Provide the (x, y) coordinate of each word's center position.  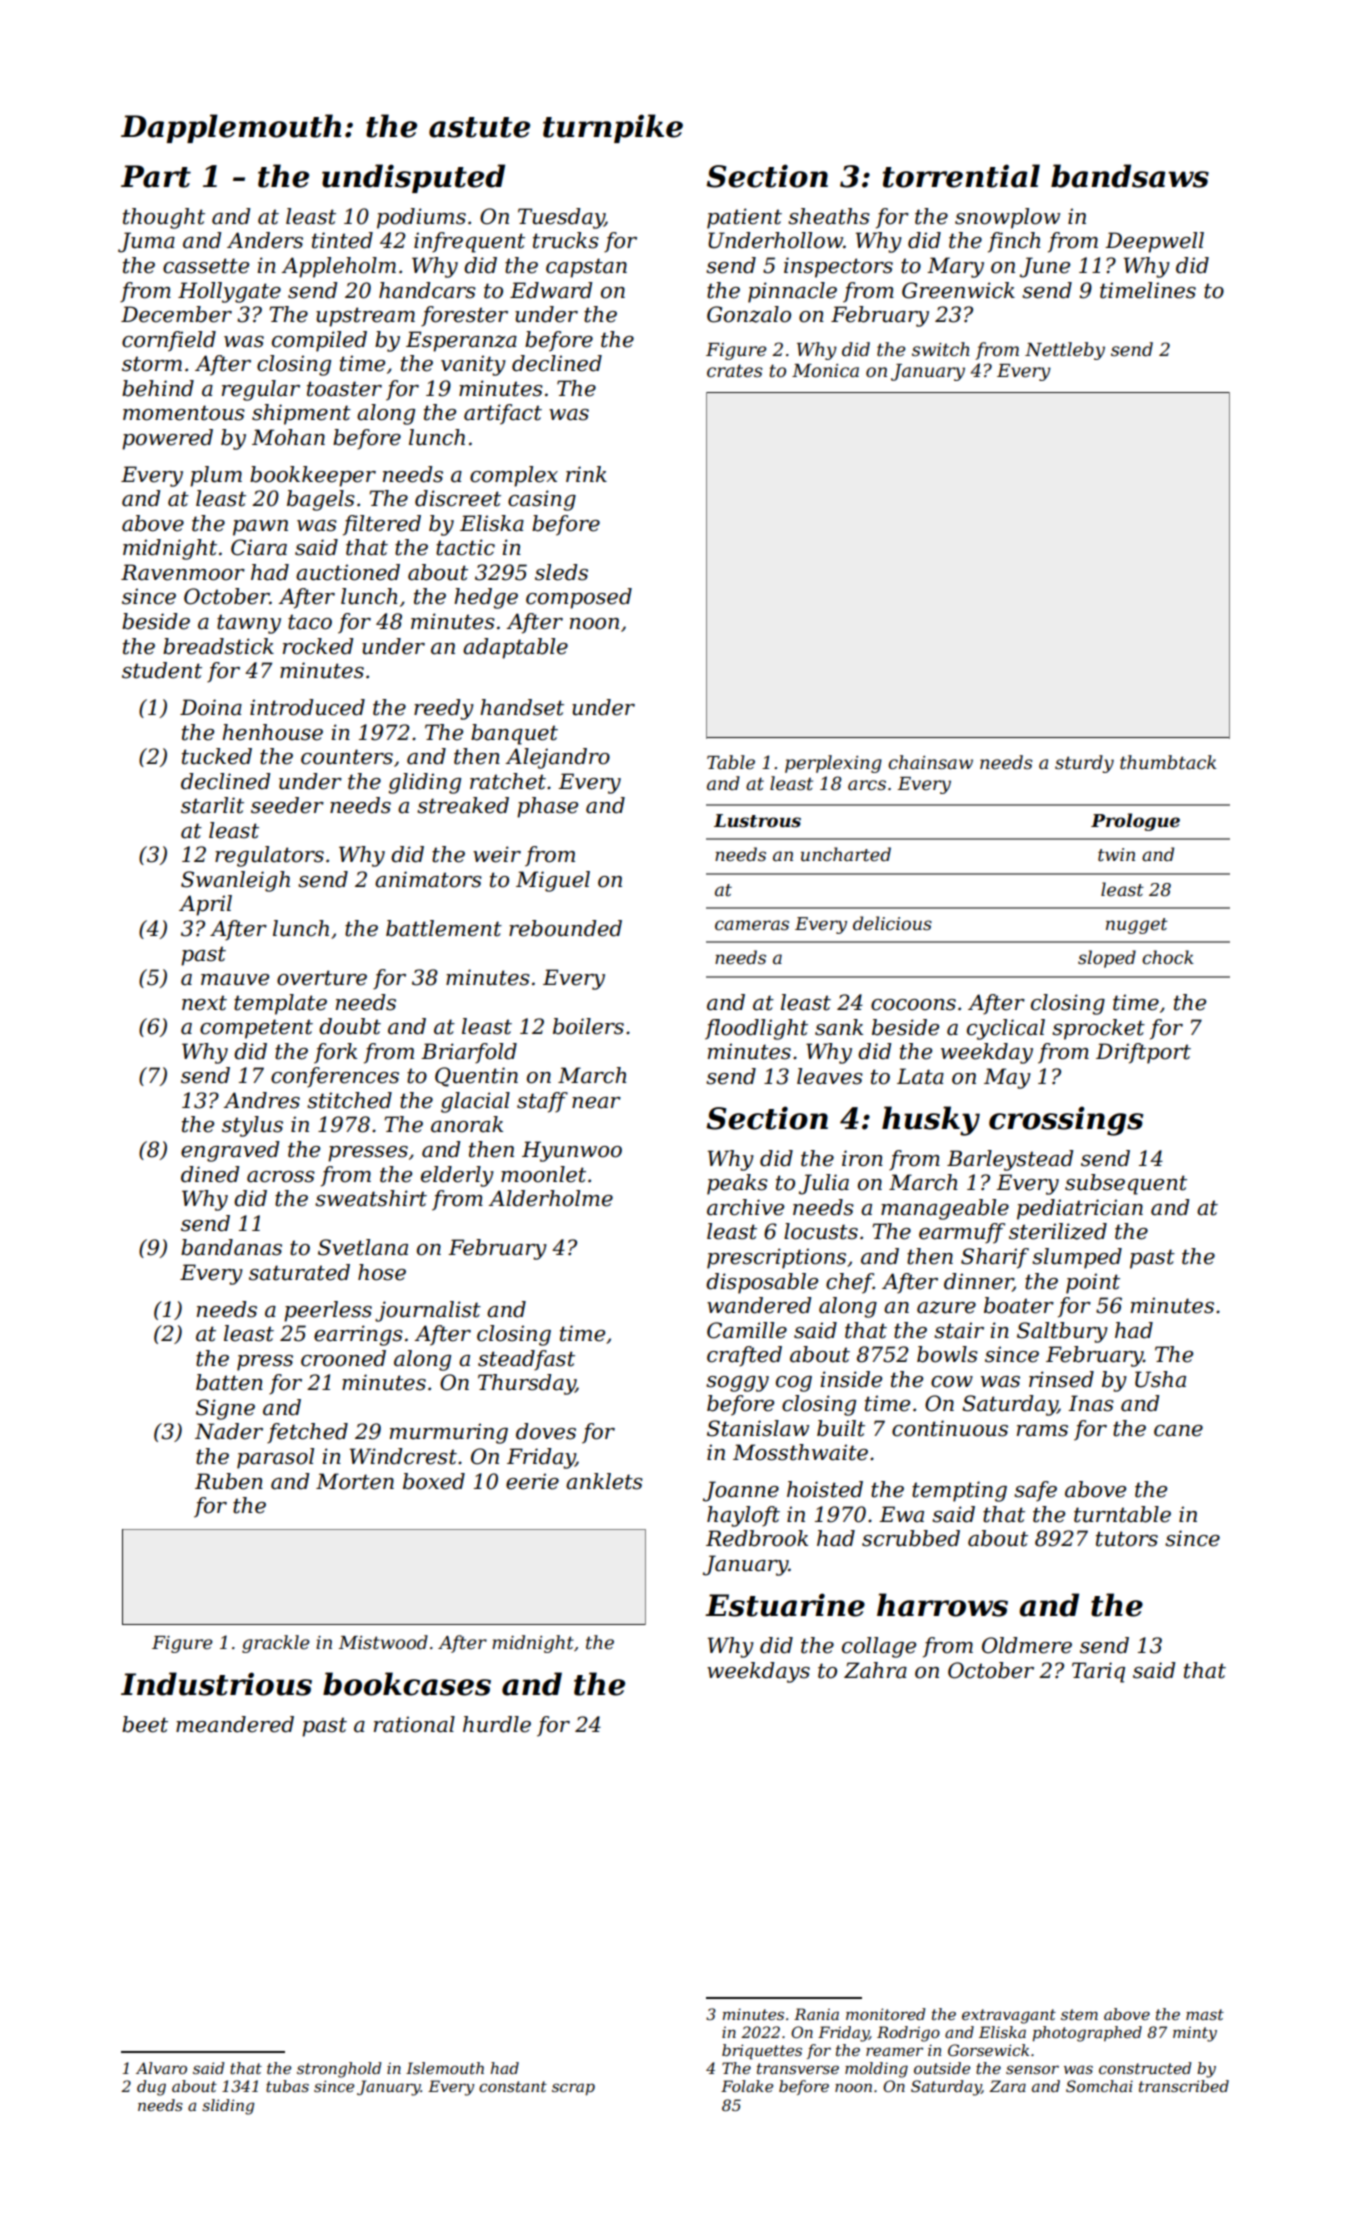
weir (497, 854)
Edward (551, 290)
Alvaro (161, 2068)
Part (156, 176)
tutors (1127, 1539)
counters (347, 757)
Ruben (229, 1481)
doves (546, 1431)
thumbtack (1168, 762)
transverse (798, 2068)
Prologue (1135, 822)
